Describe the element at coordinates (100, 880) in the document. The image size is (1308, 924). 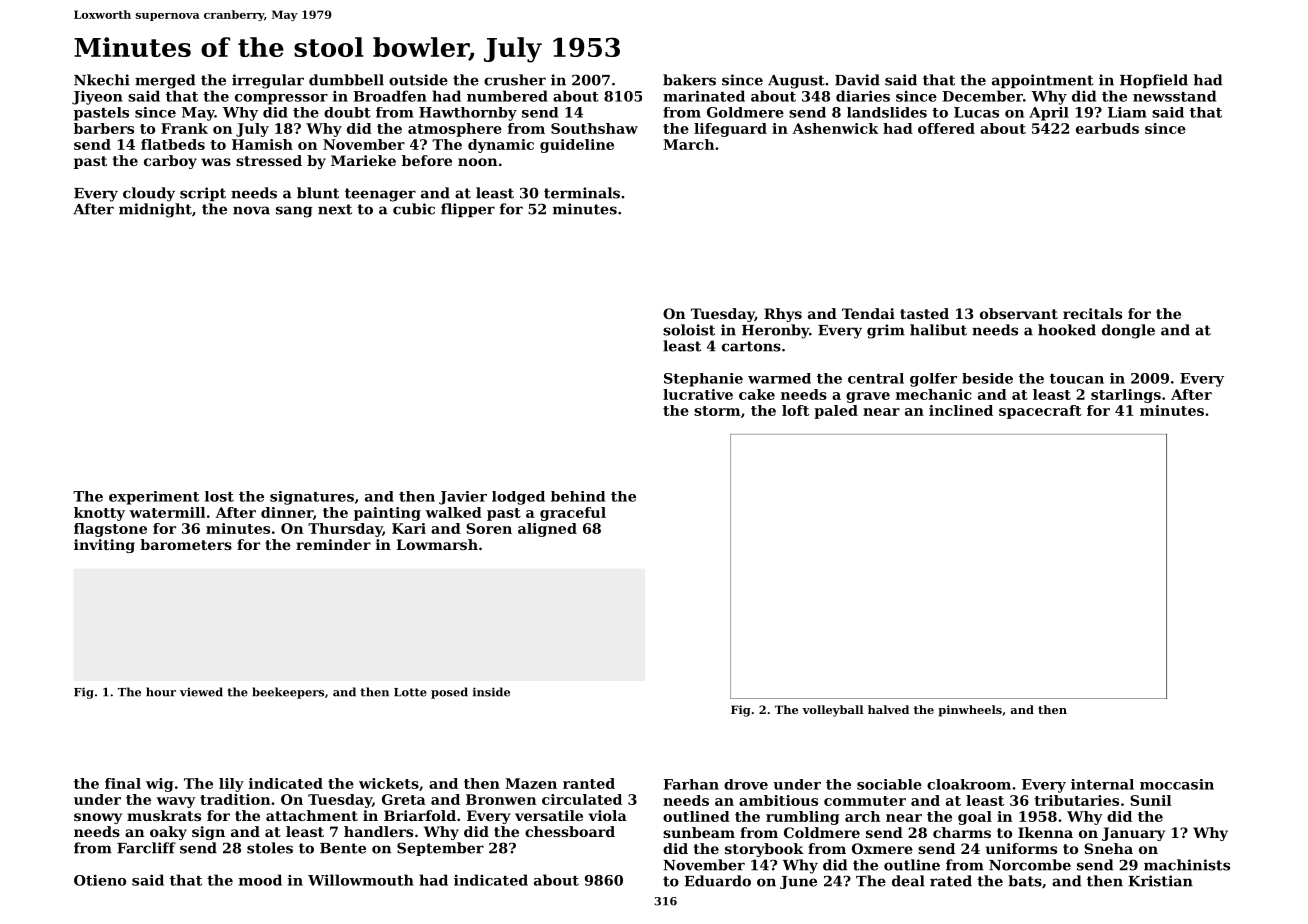
I see `Otieno` at that location.
